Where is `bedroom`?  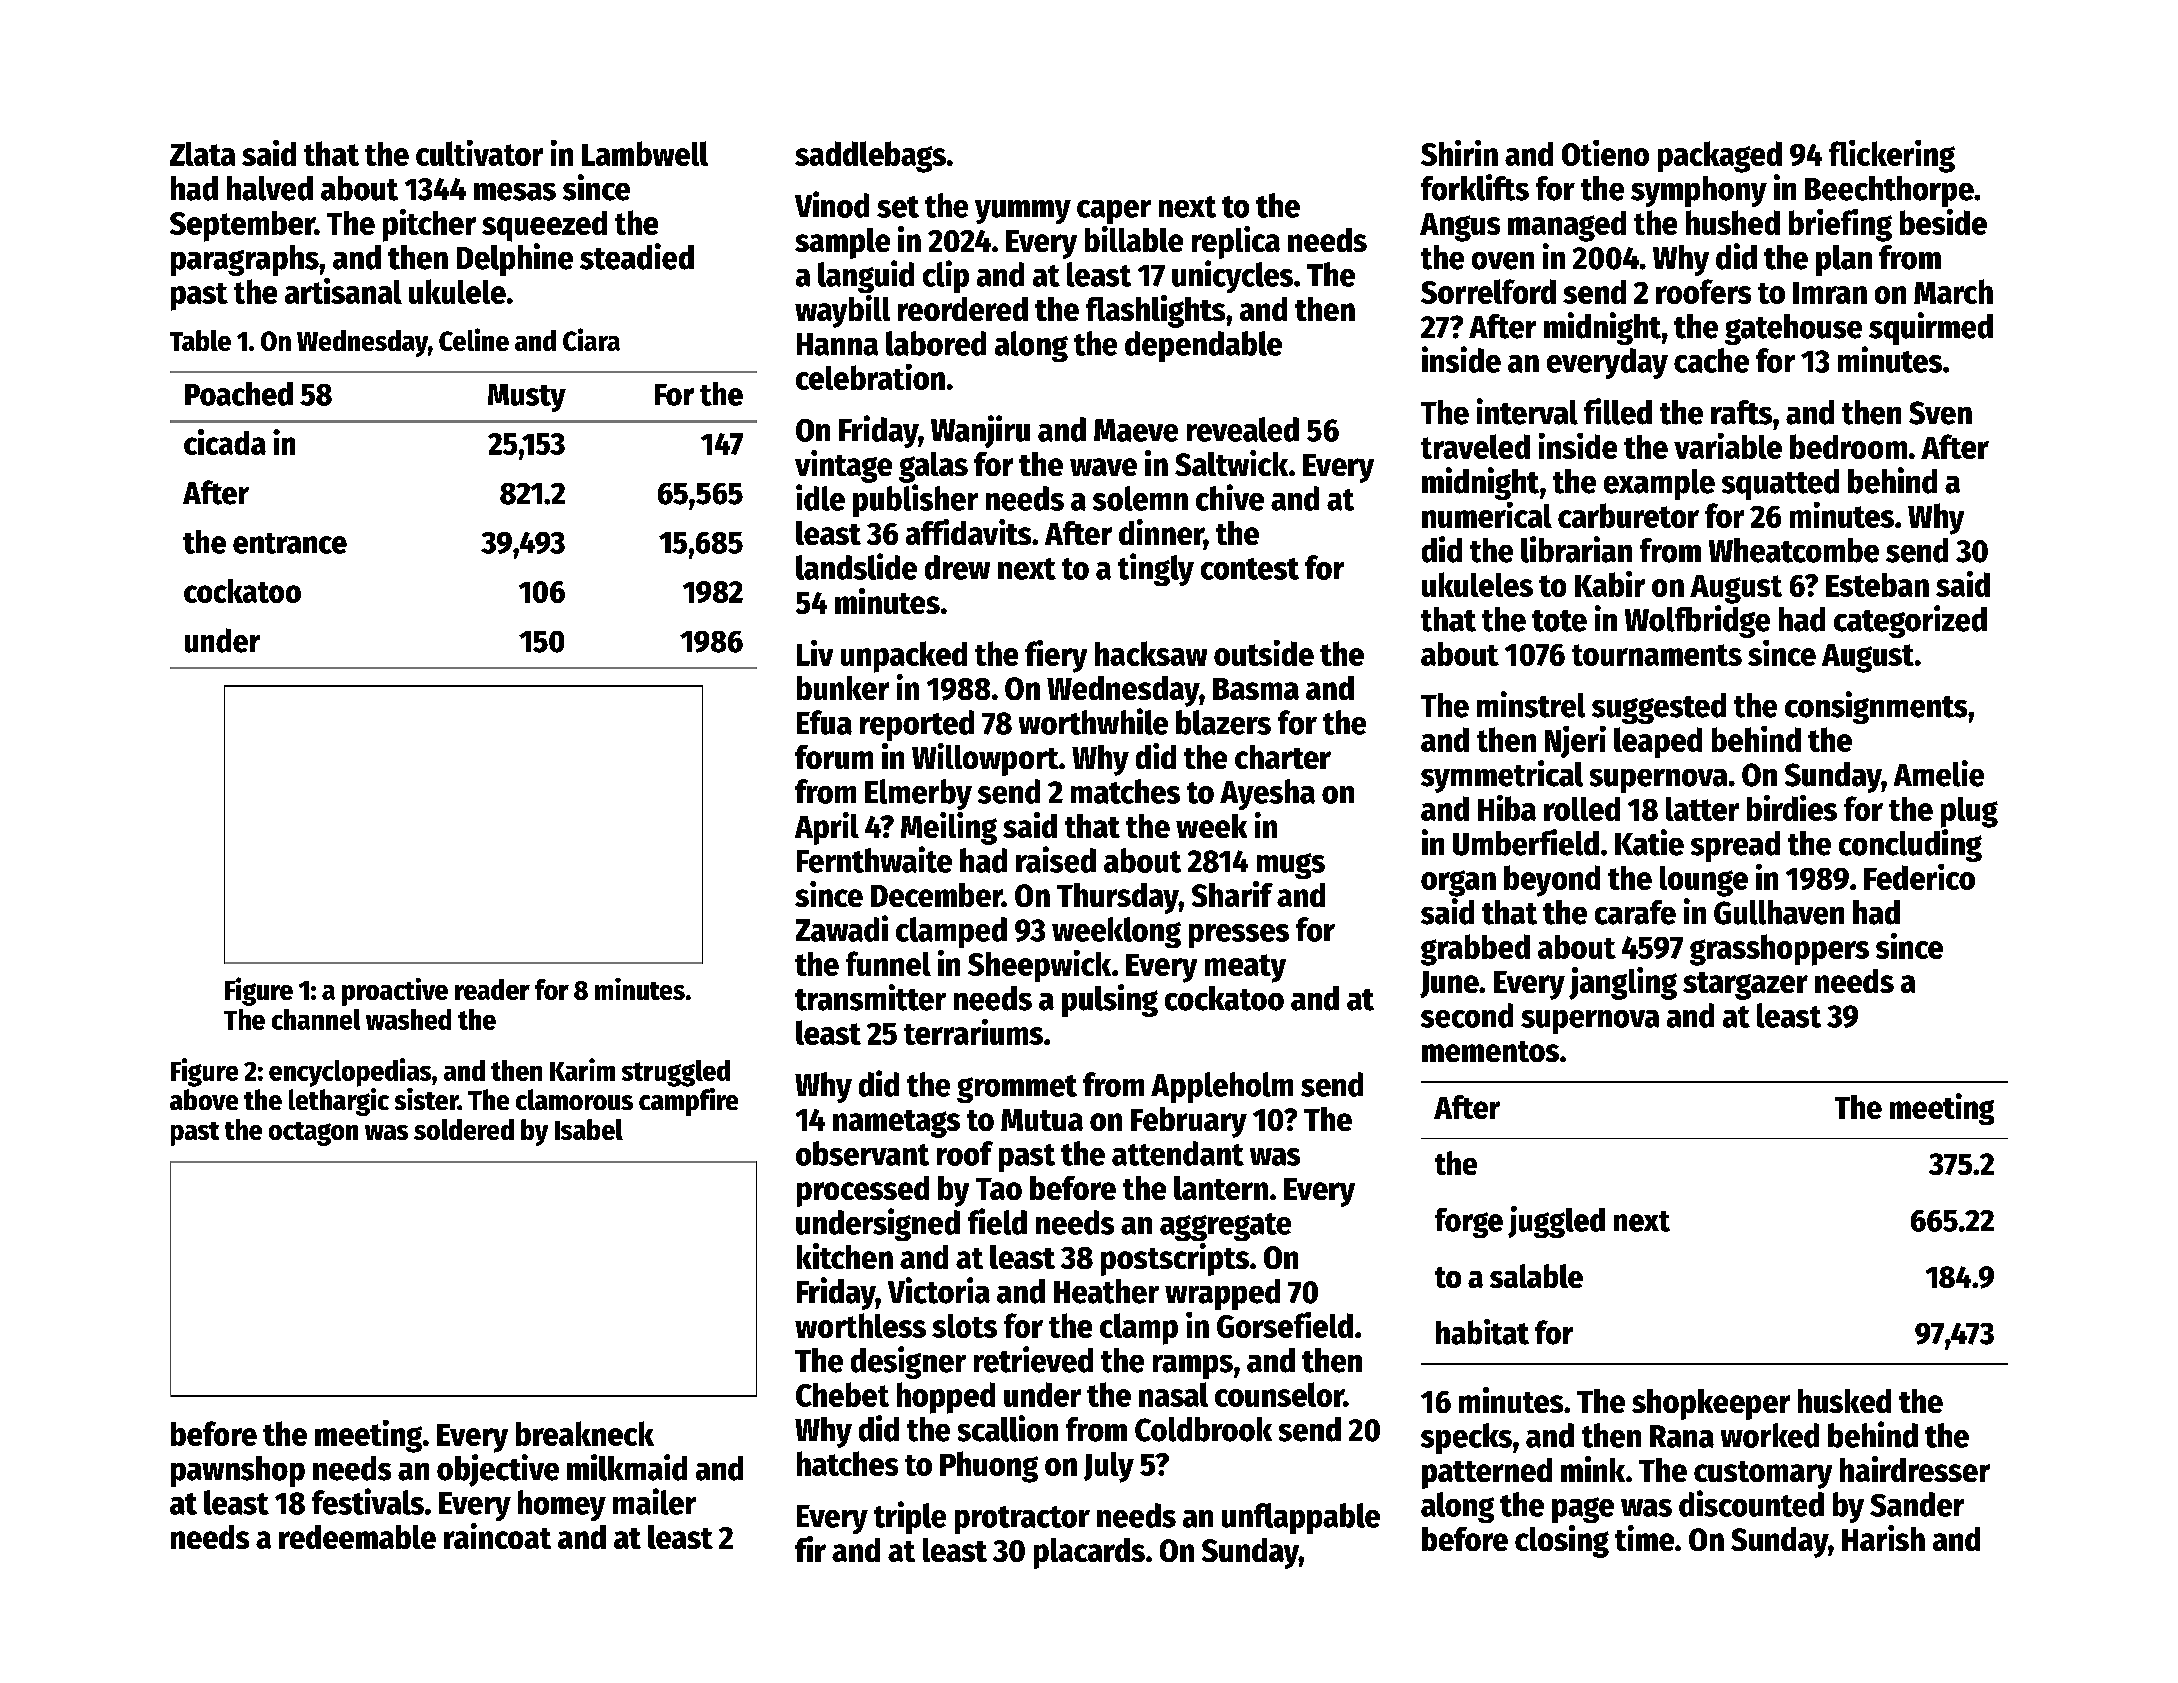
bedroom is located at coordinates (1848, 446).
